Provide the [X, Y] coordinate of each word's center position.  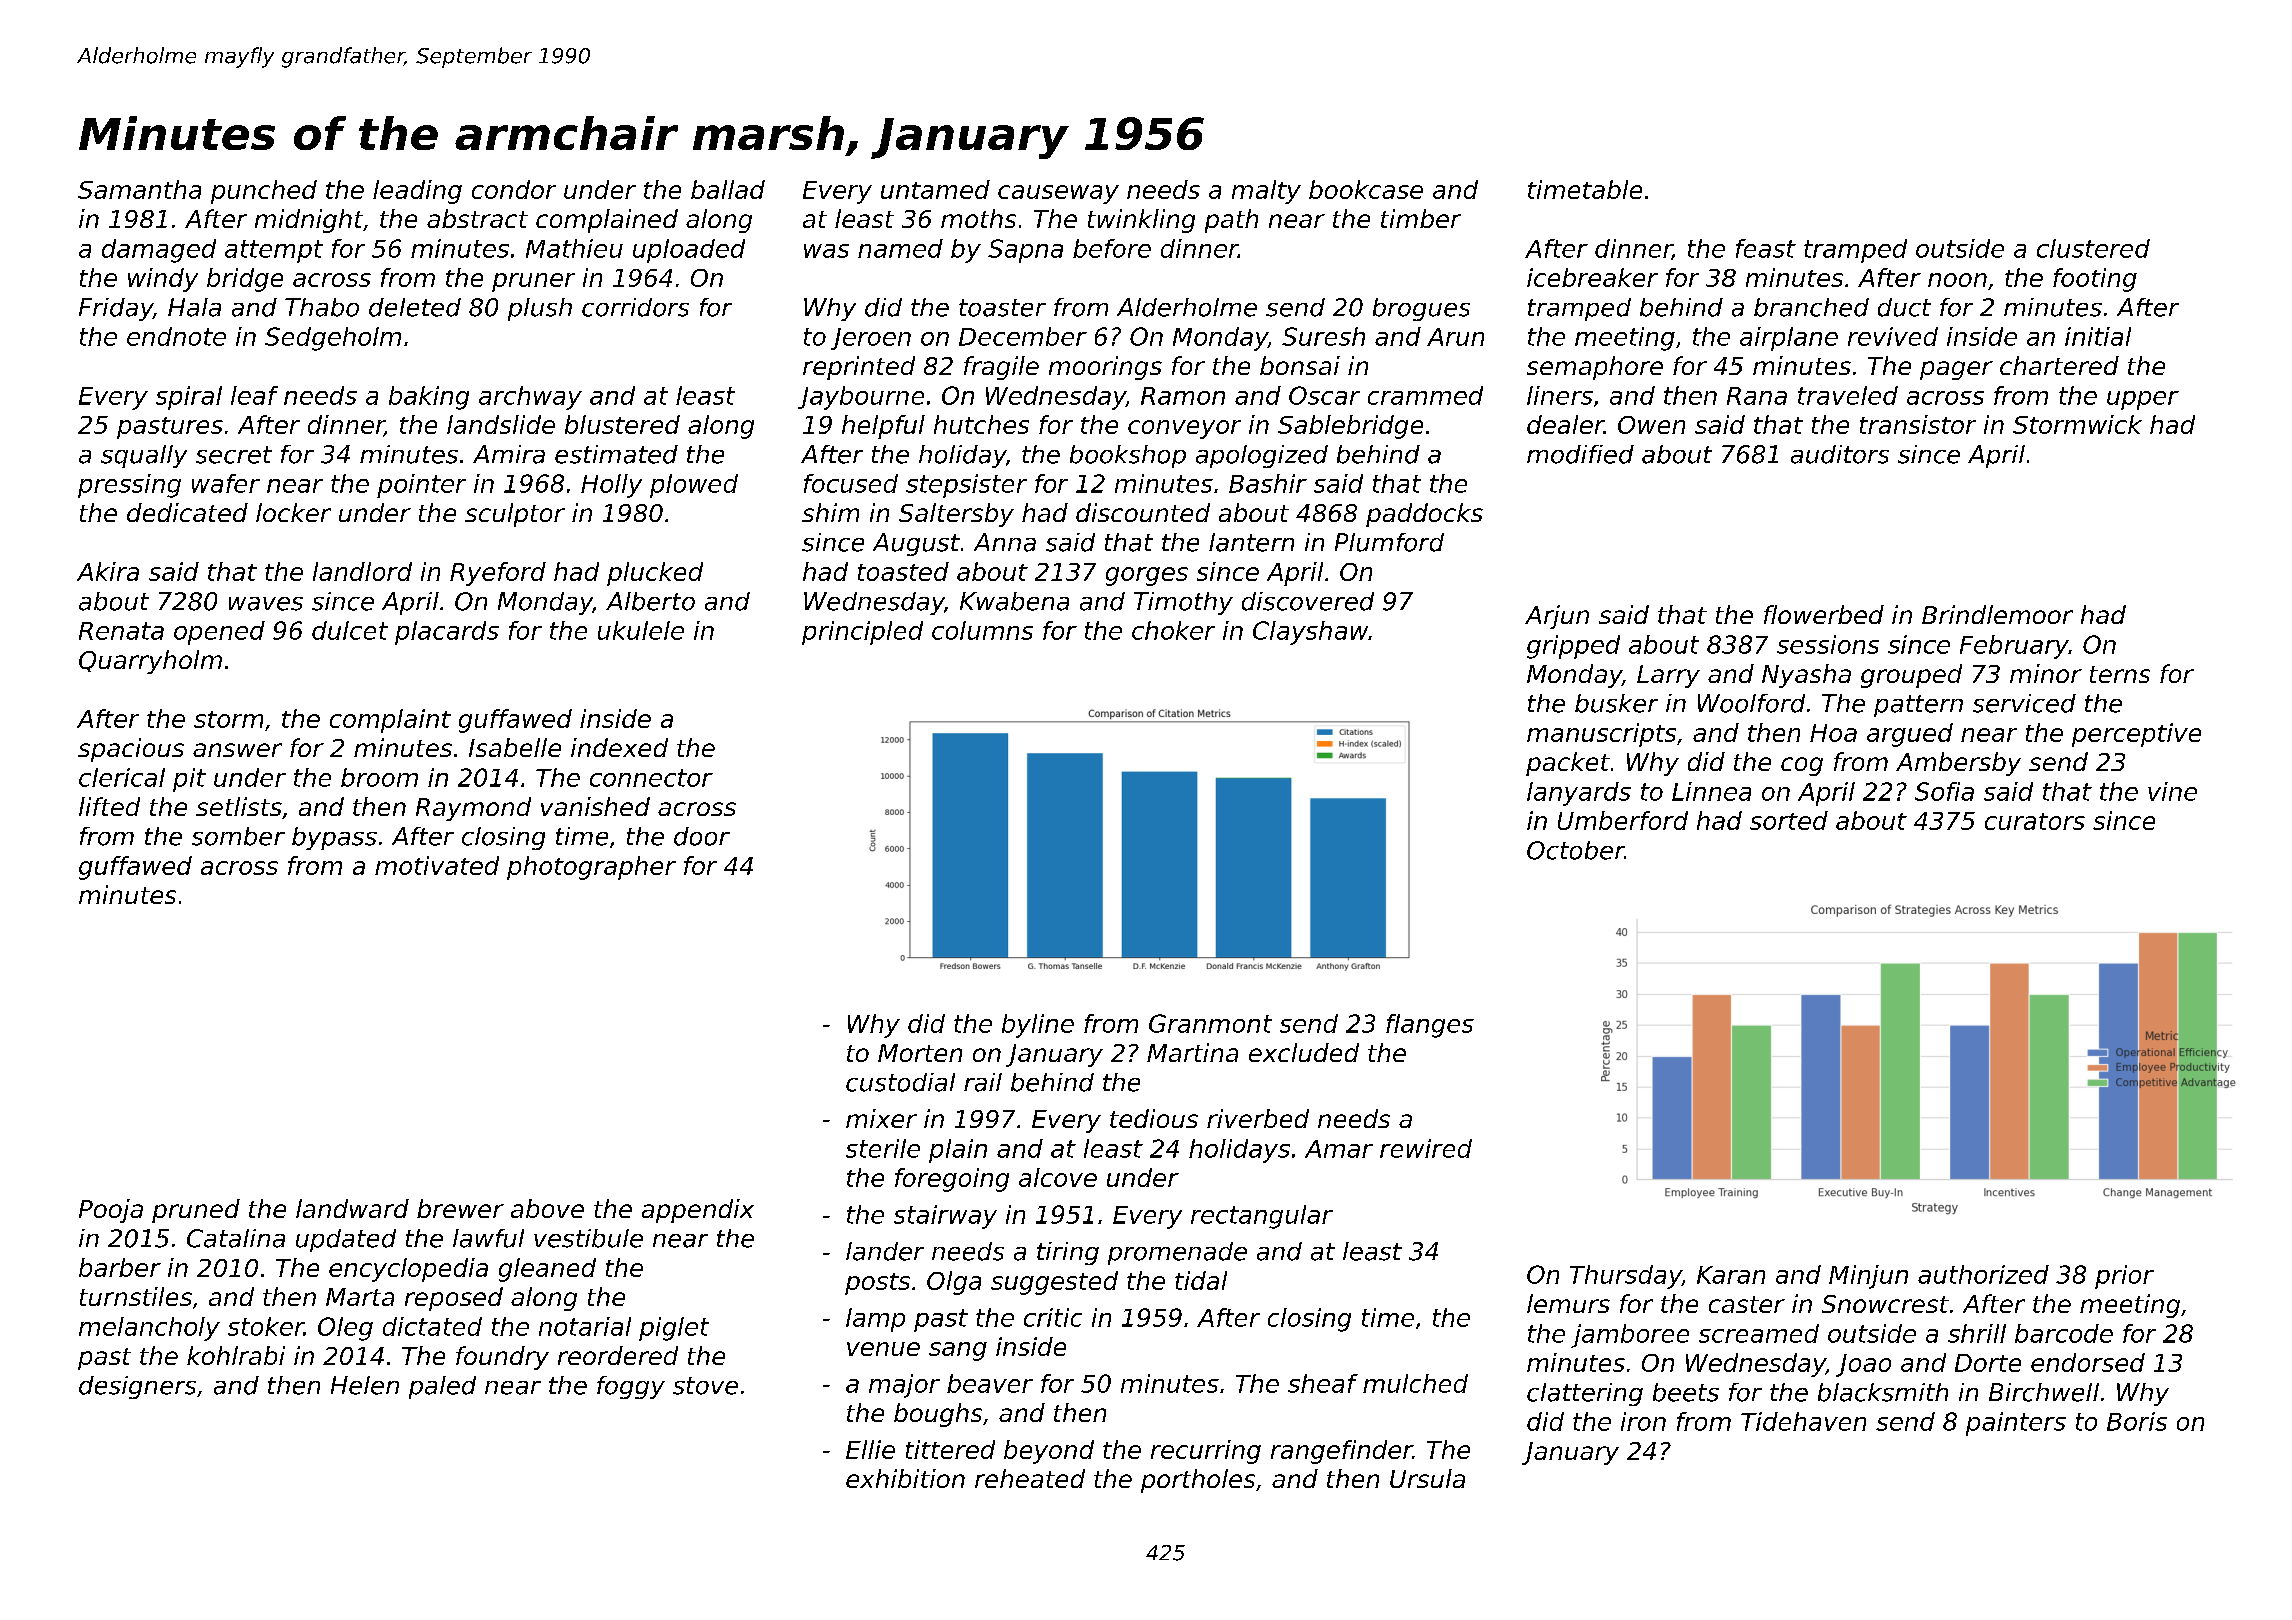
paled [442, 1387]
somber [238, 836]
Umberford [1623, 820]
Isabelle [515, 747]
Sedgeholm [333, 339]
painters [2016, 1424]
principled [862, 633]
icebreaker [1592, 277]
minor [2046, 673]
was [826, 251]
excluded [1304, 1052]
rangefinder [1342, 1452]
